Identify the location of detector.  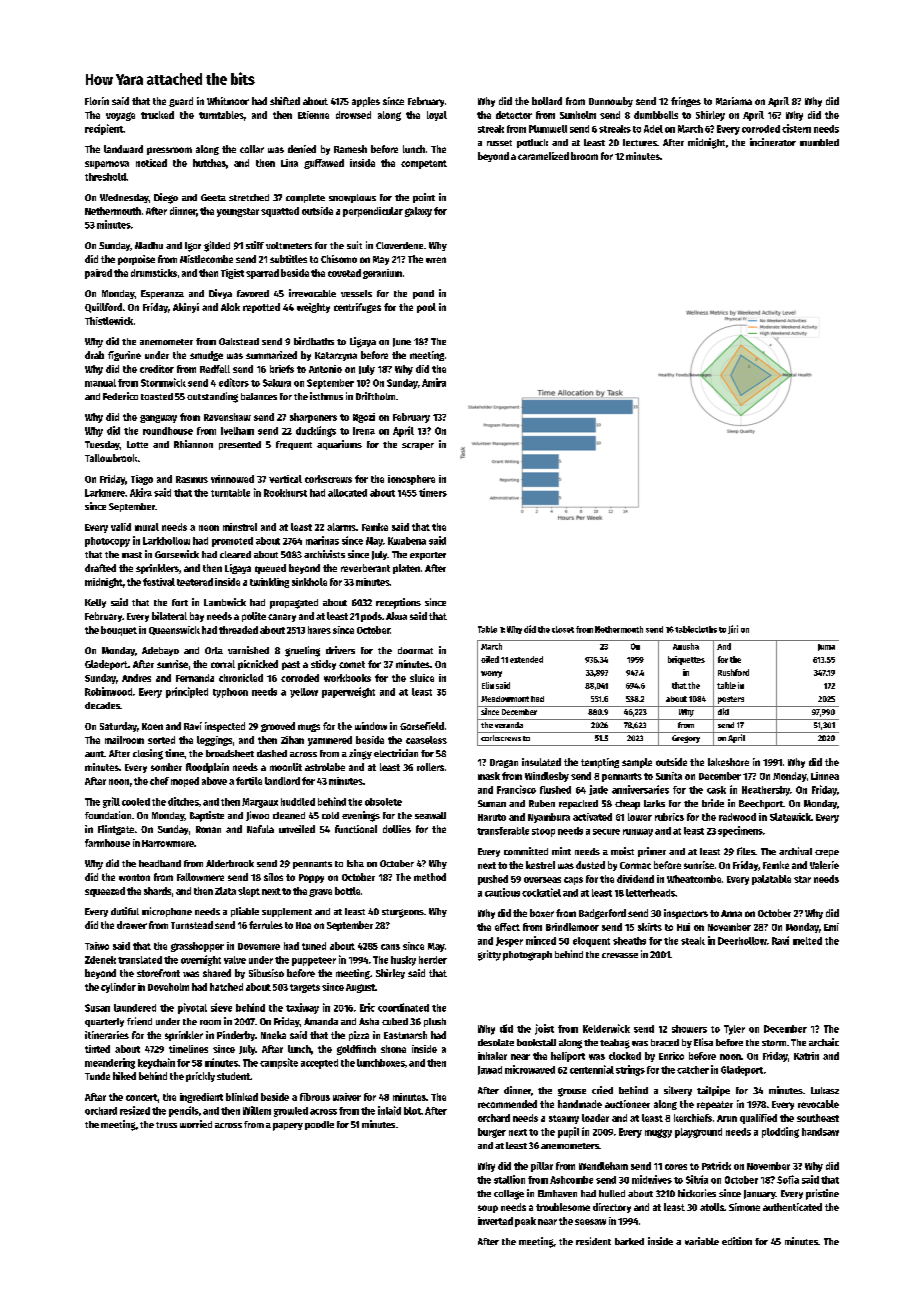
(514, 115).
